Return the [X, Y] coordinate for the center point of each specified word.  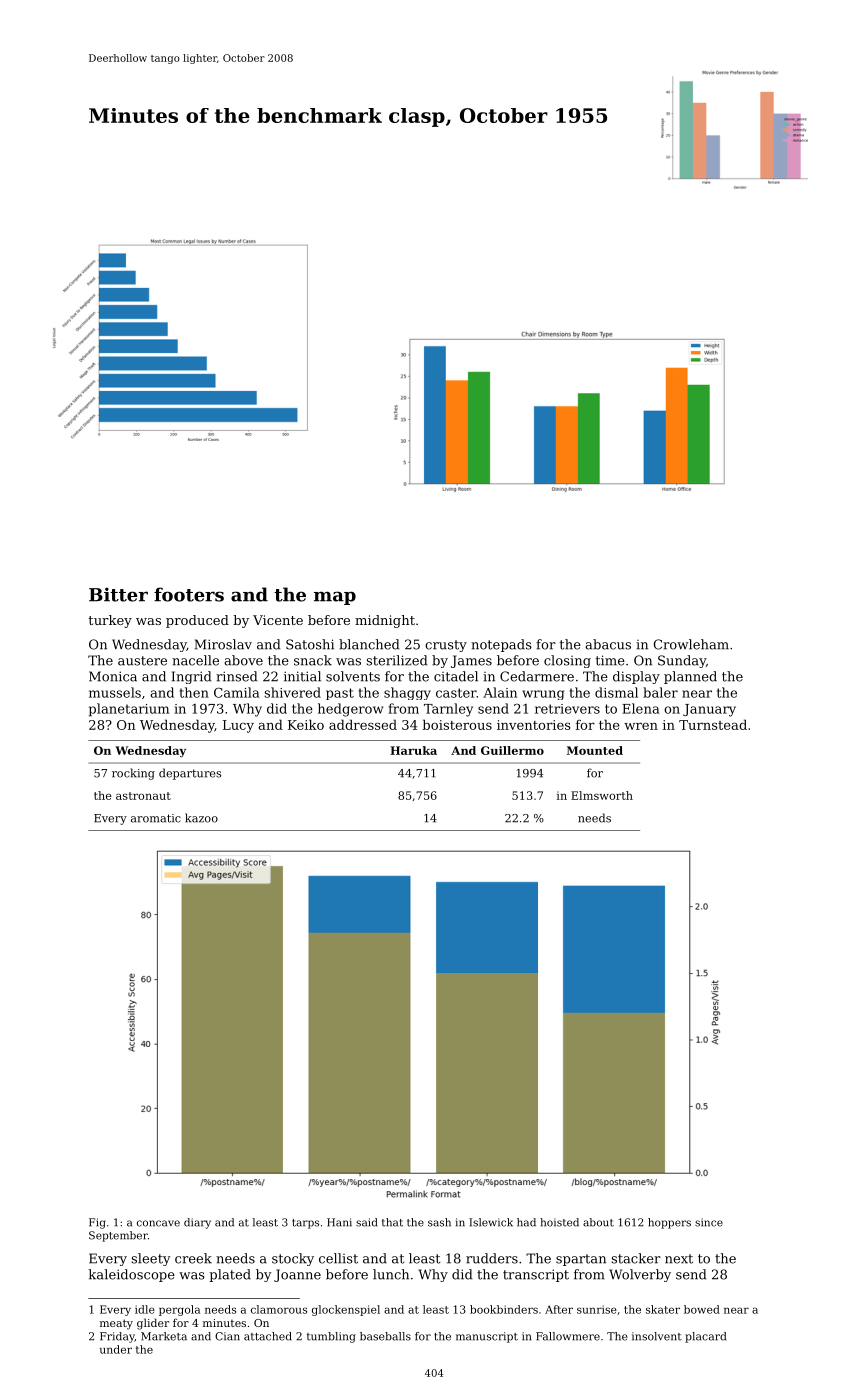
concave [158, 1223]
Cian [227, 1336]
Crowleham [691, 644]
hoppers [669, 1223]
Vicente [278, 620]
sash [439, 1222]
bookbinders [504, 1309]
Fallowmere [568, 1336]
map [335, 598]
